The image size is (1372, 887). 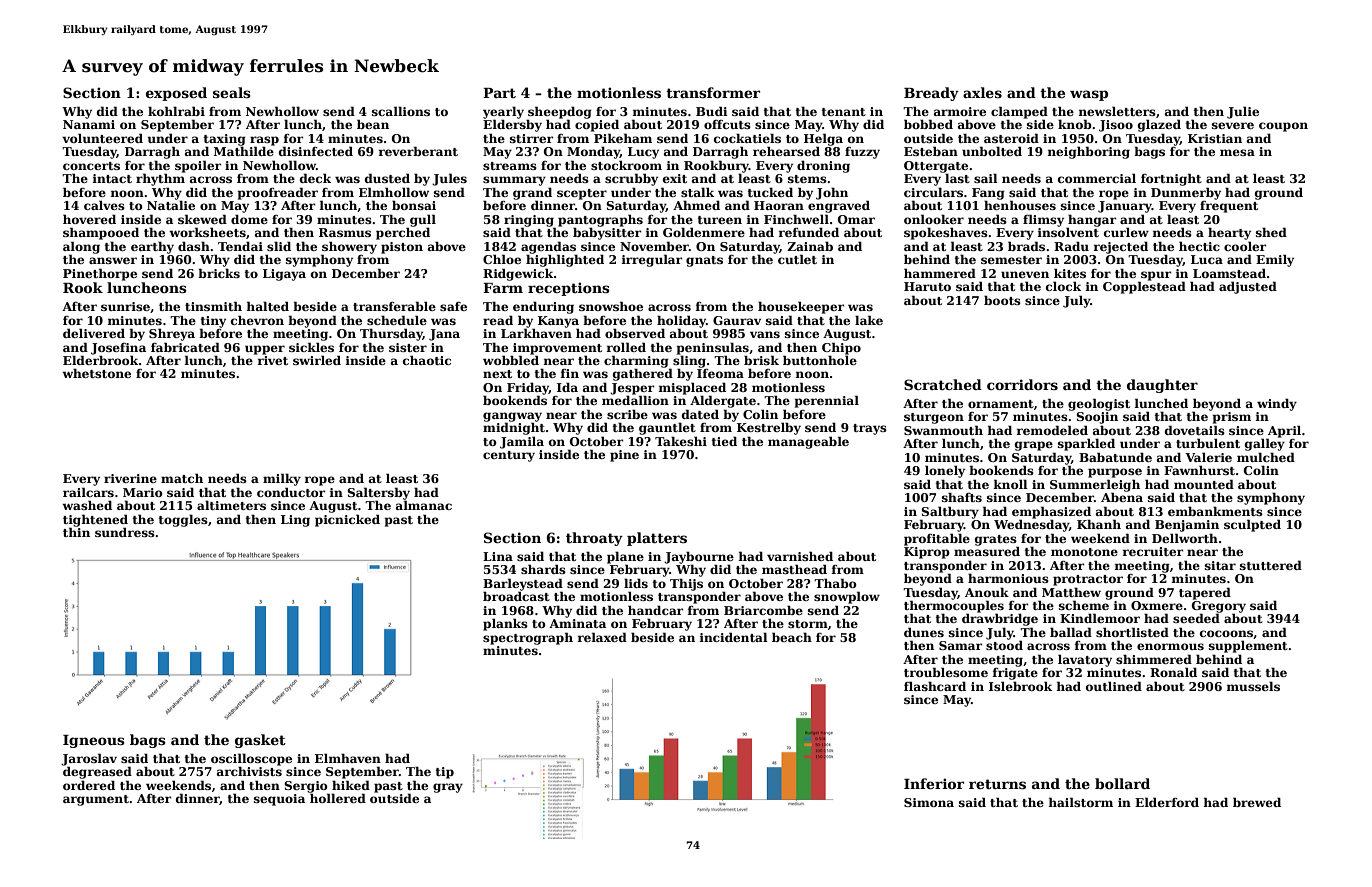 What do you see at coordinates (96, 800) in the page?
I see `argument` at bounding box center [96, 800].
